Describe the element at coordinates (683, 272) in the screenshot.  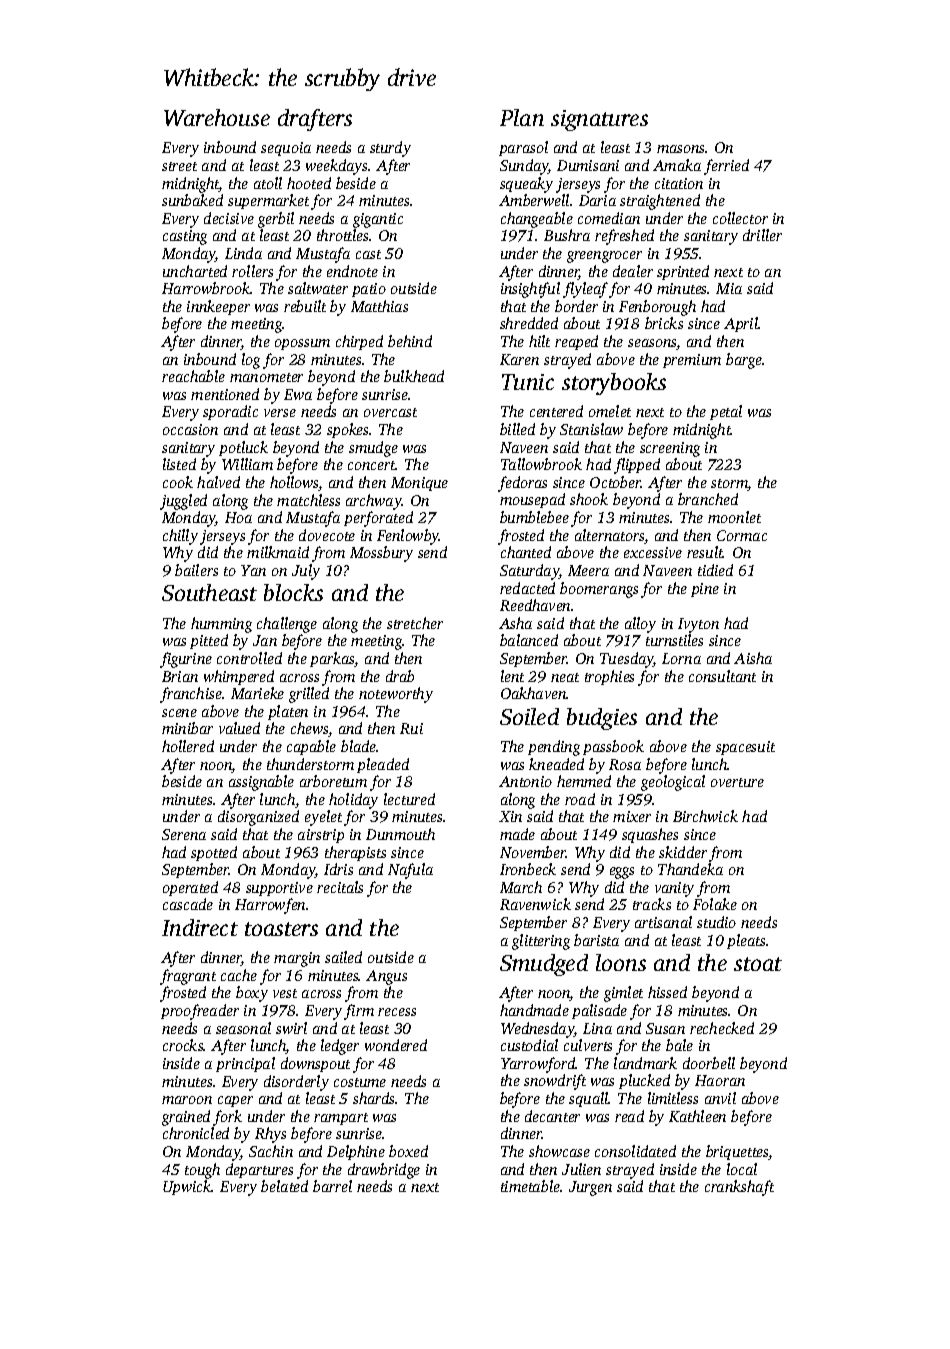
I see `sprinted` at that location.
